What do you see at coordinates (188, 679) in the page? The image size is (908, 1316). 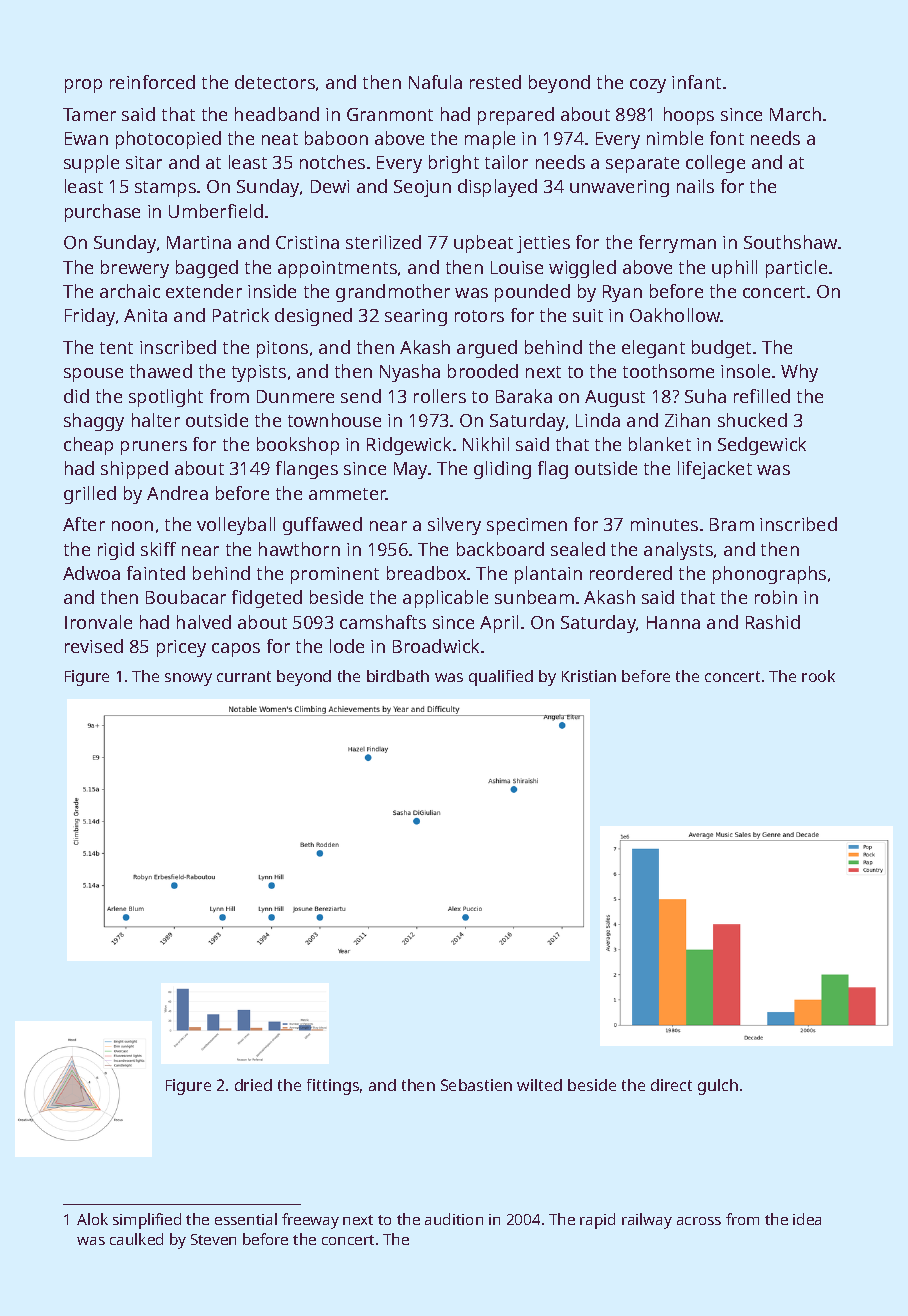 I see `snowy` at bounding box center [188, 679].
